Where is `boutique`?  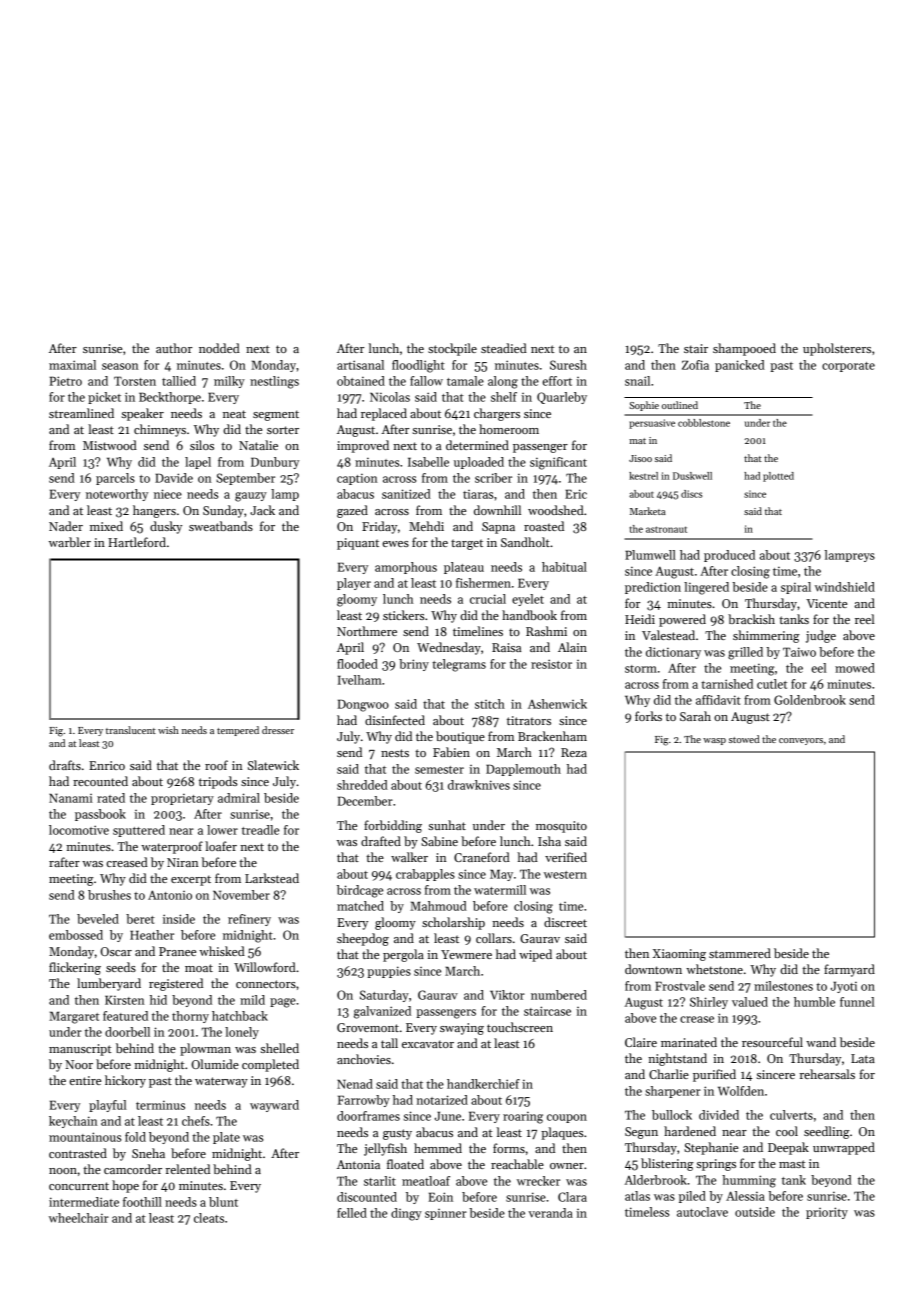
boutique is located at coordinates (460, 737).
